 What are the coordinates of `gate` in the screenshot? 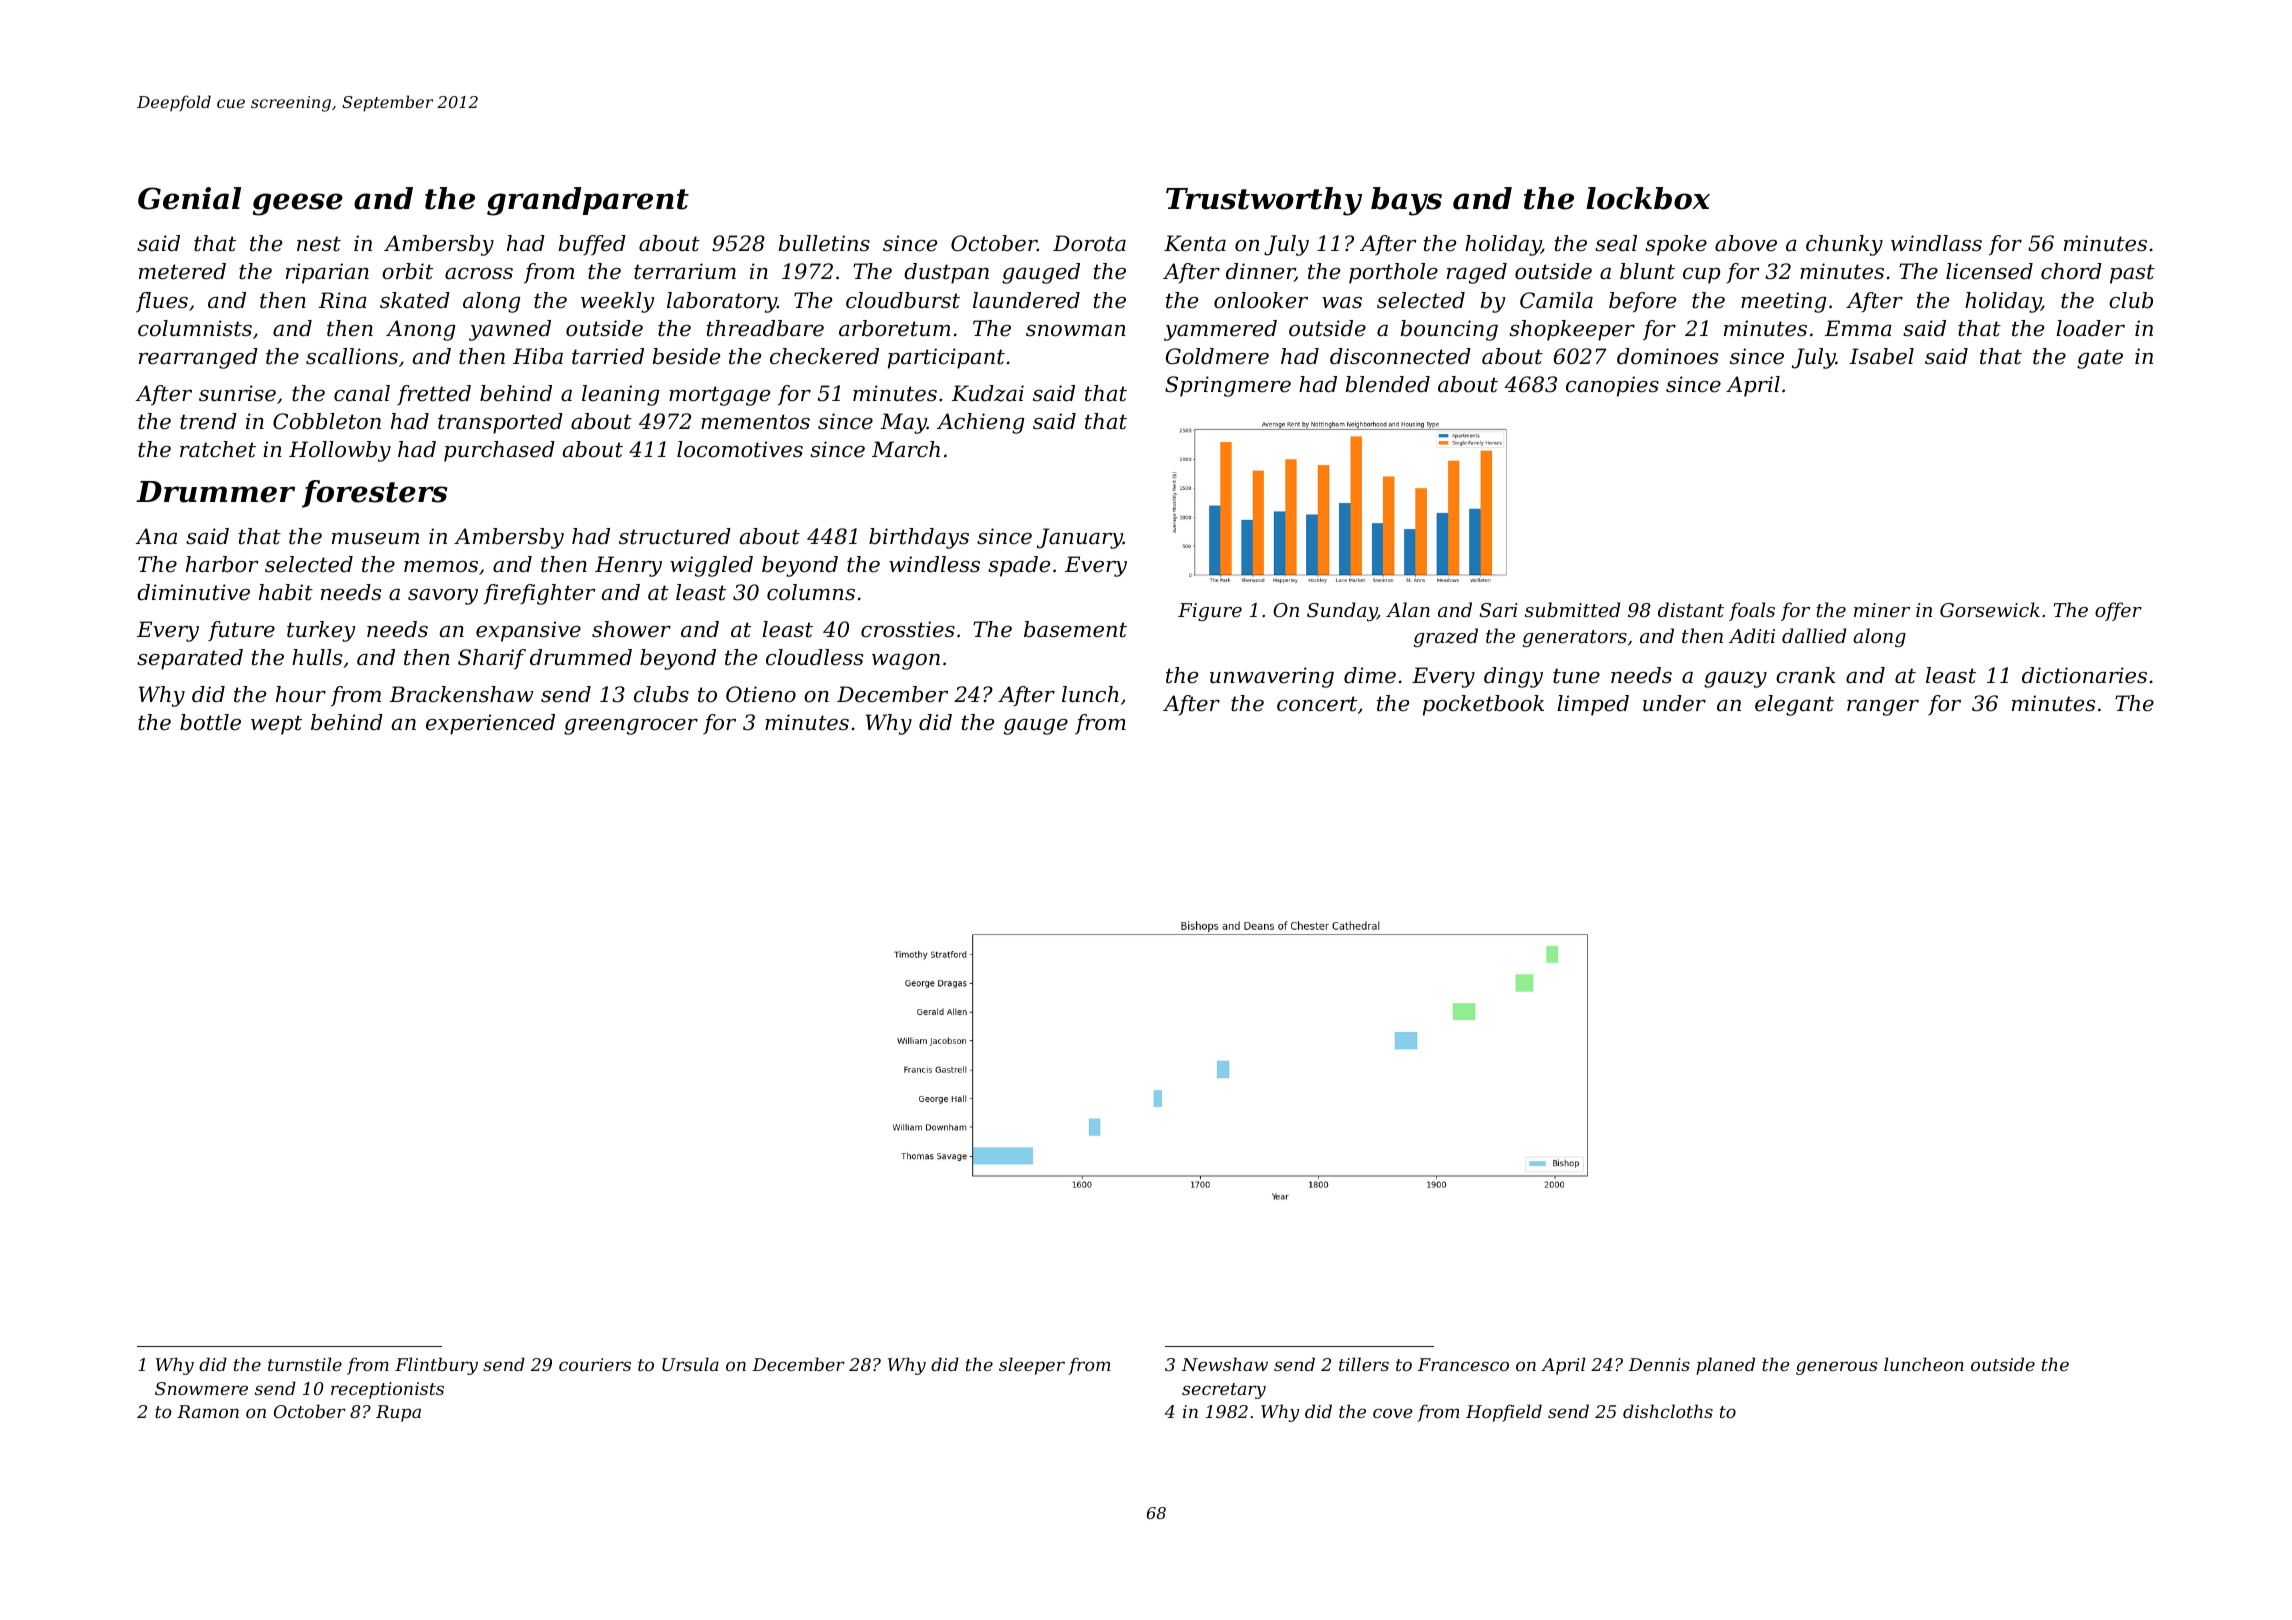 It's located at (2100, 359).
